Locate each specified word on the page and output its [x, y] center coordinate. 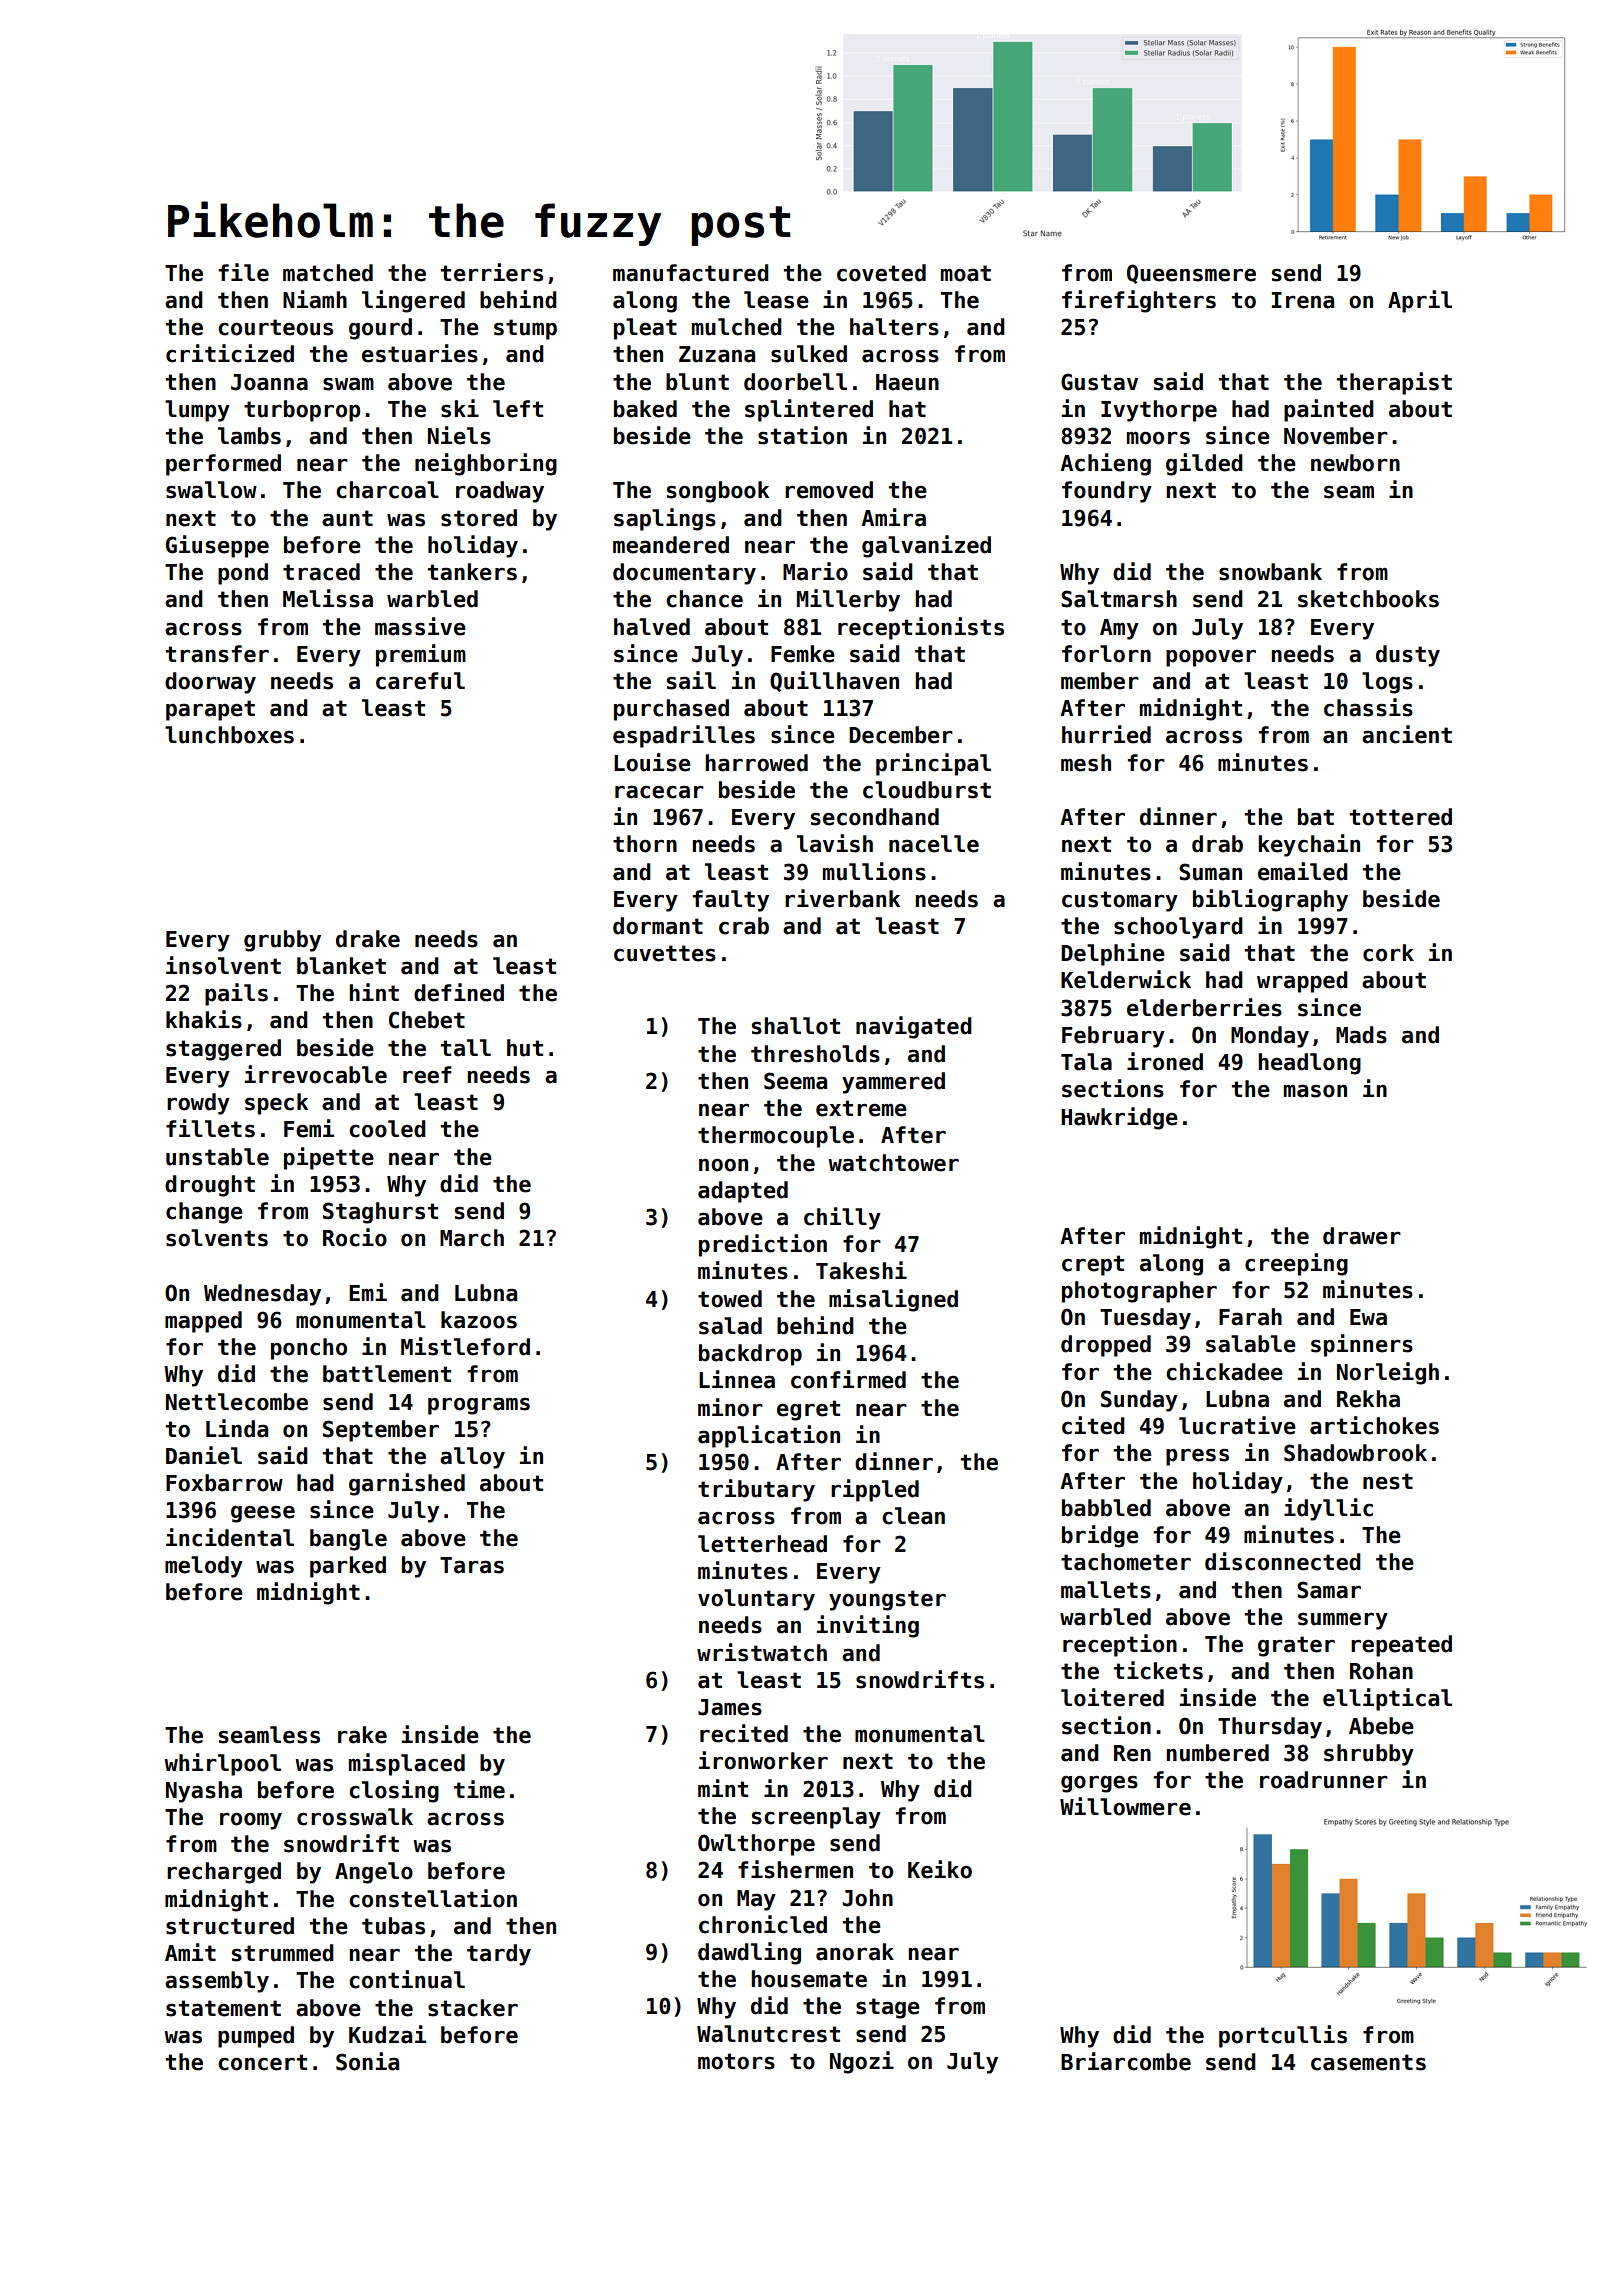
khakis [204, 1019]
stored [479, 518]
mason [1315, 1091]
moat [966, 273]
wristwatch [762, 1652]
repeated [1401, 1646]
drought [210, 1186]
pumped [256, 2037]
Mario [815, 571]
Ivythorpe [1159, 411]
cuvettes [665, 953]
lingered [413, 301]
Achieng [1105, 464]
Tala [1086, 1062]
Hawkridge [1119, 1118]
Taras [472, 1565]
